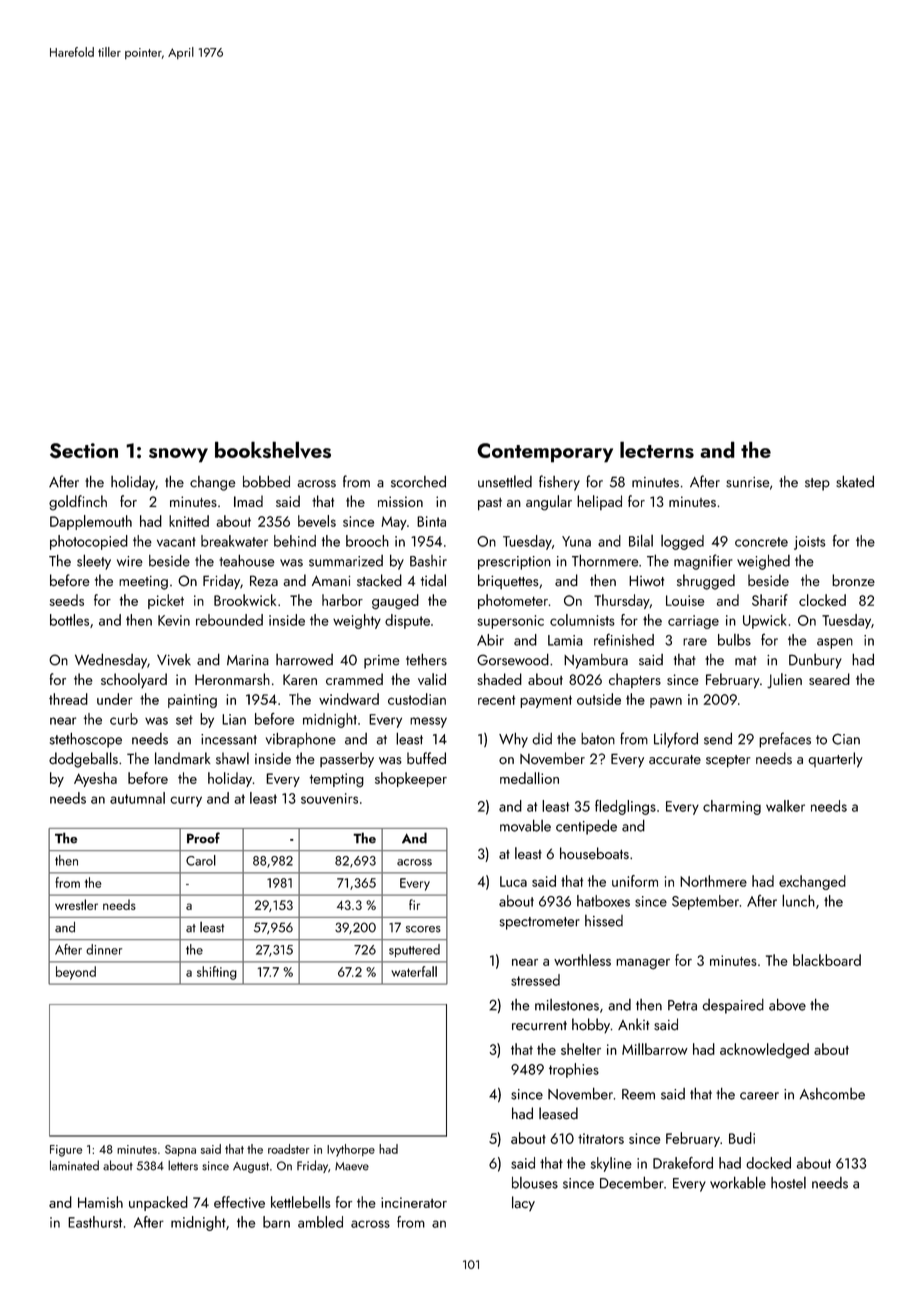  What do you see at coordinates (414, 1202) in the page?
I see `incinerator` at bounding box center [414, 1202].
